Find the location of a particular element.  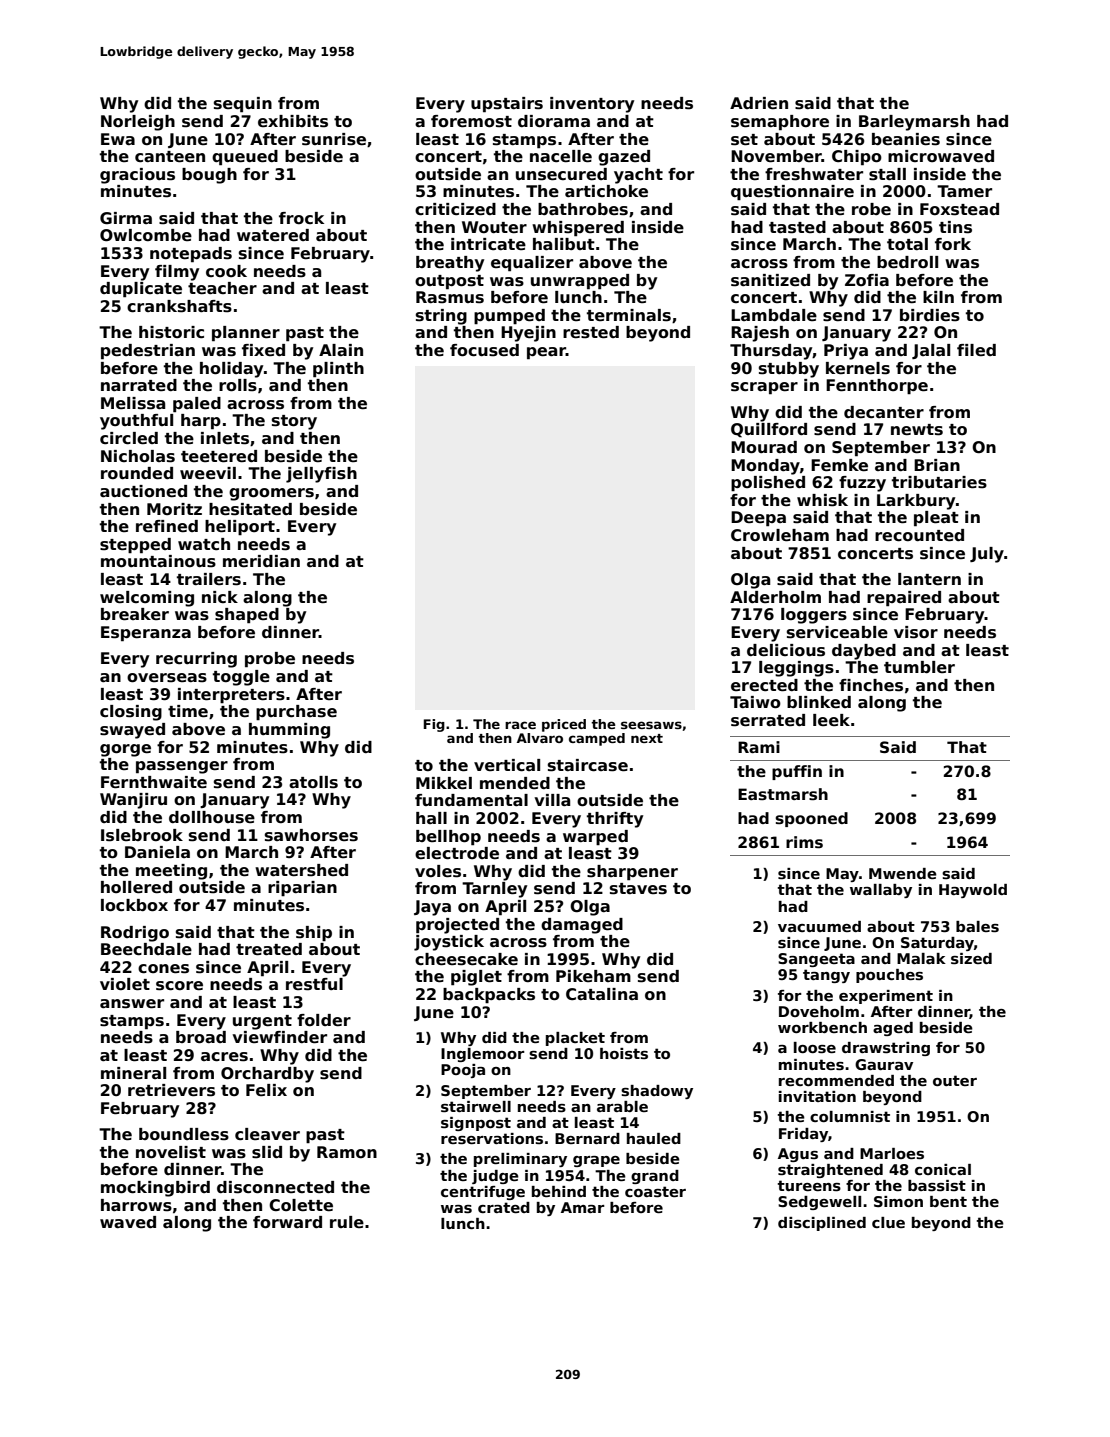

sequin is located at coordinates (243, 105).
